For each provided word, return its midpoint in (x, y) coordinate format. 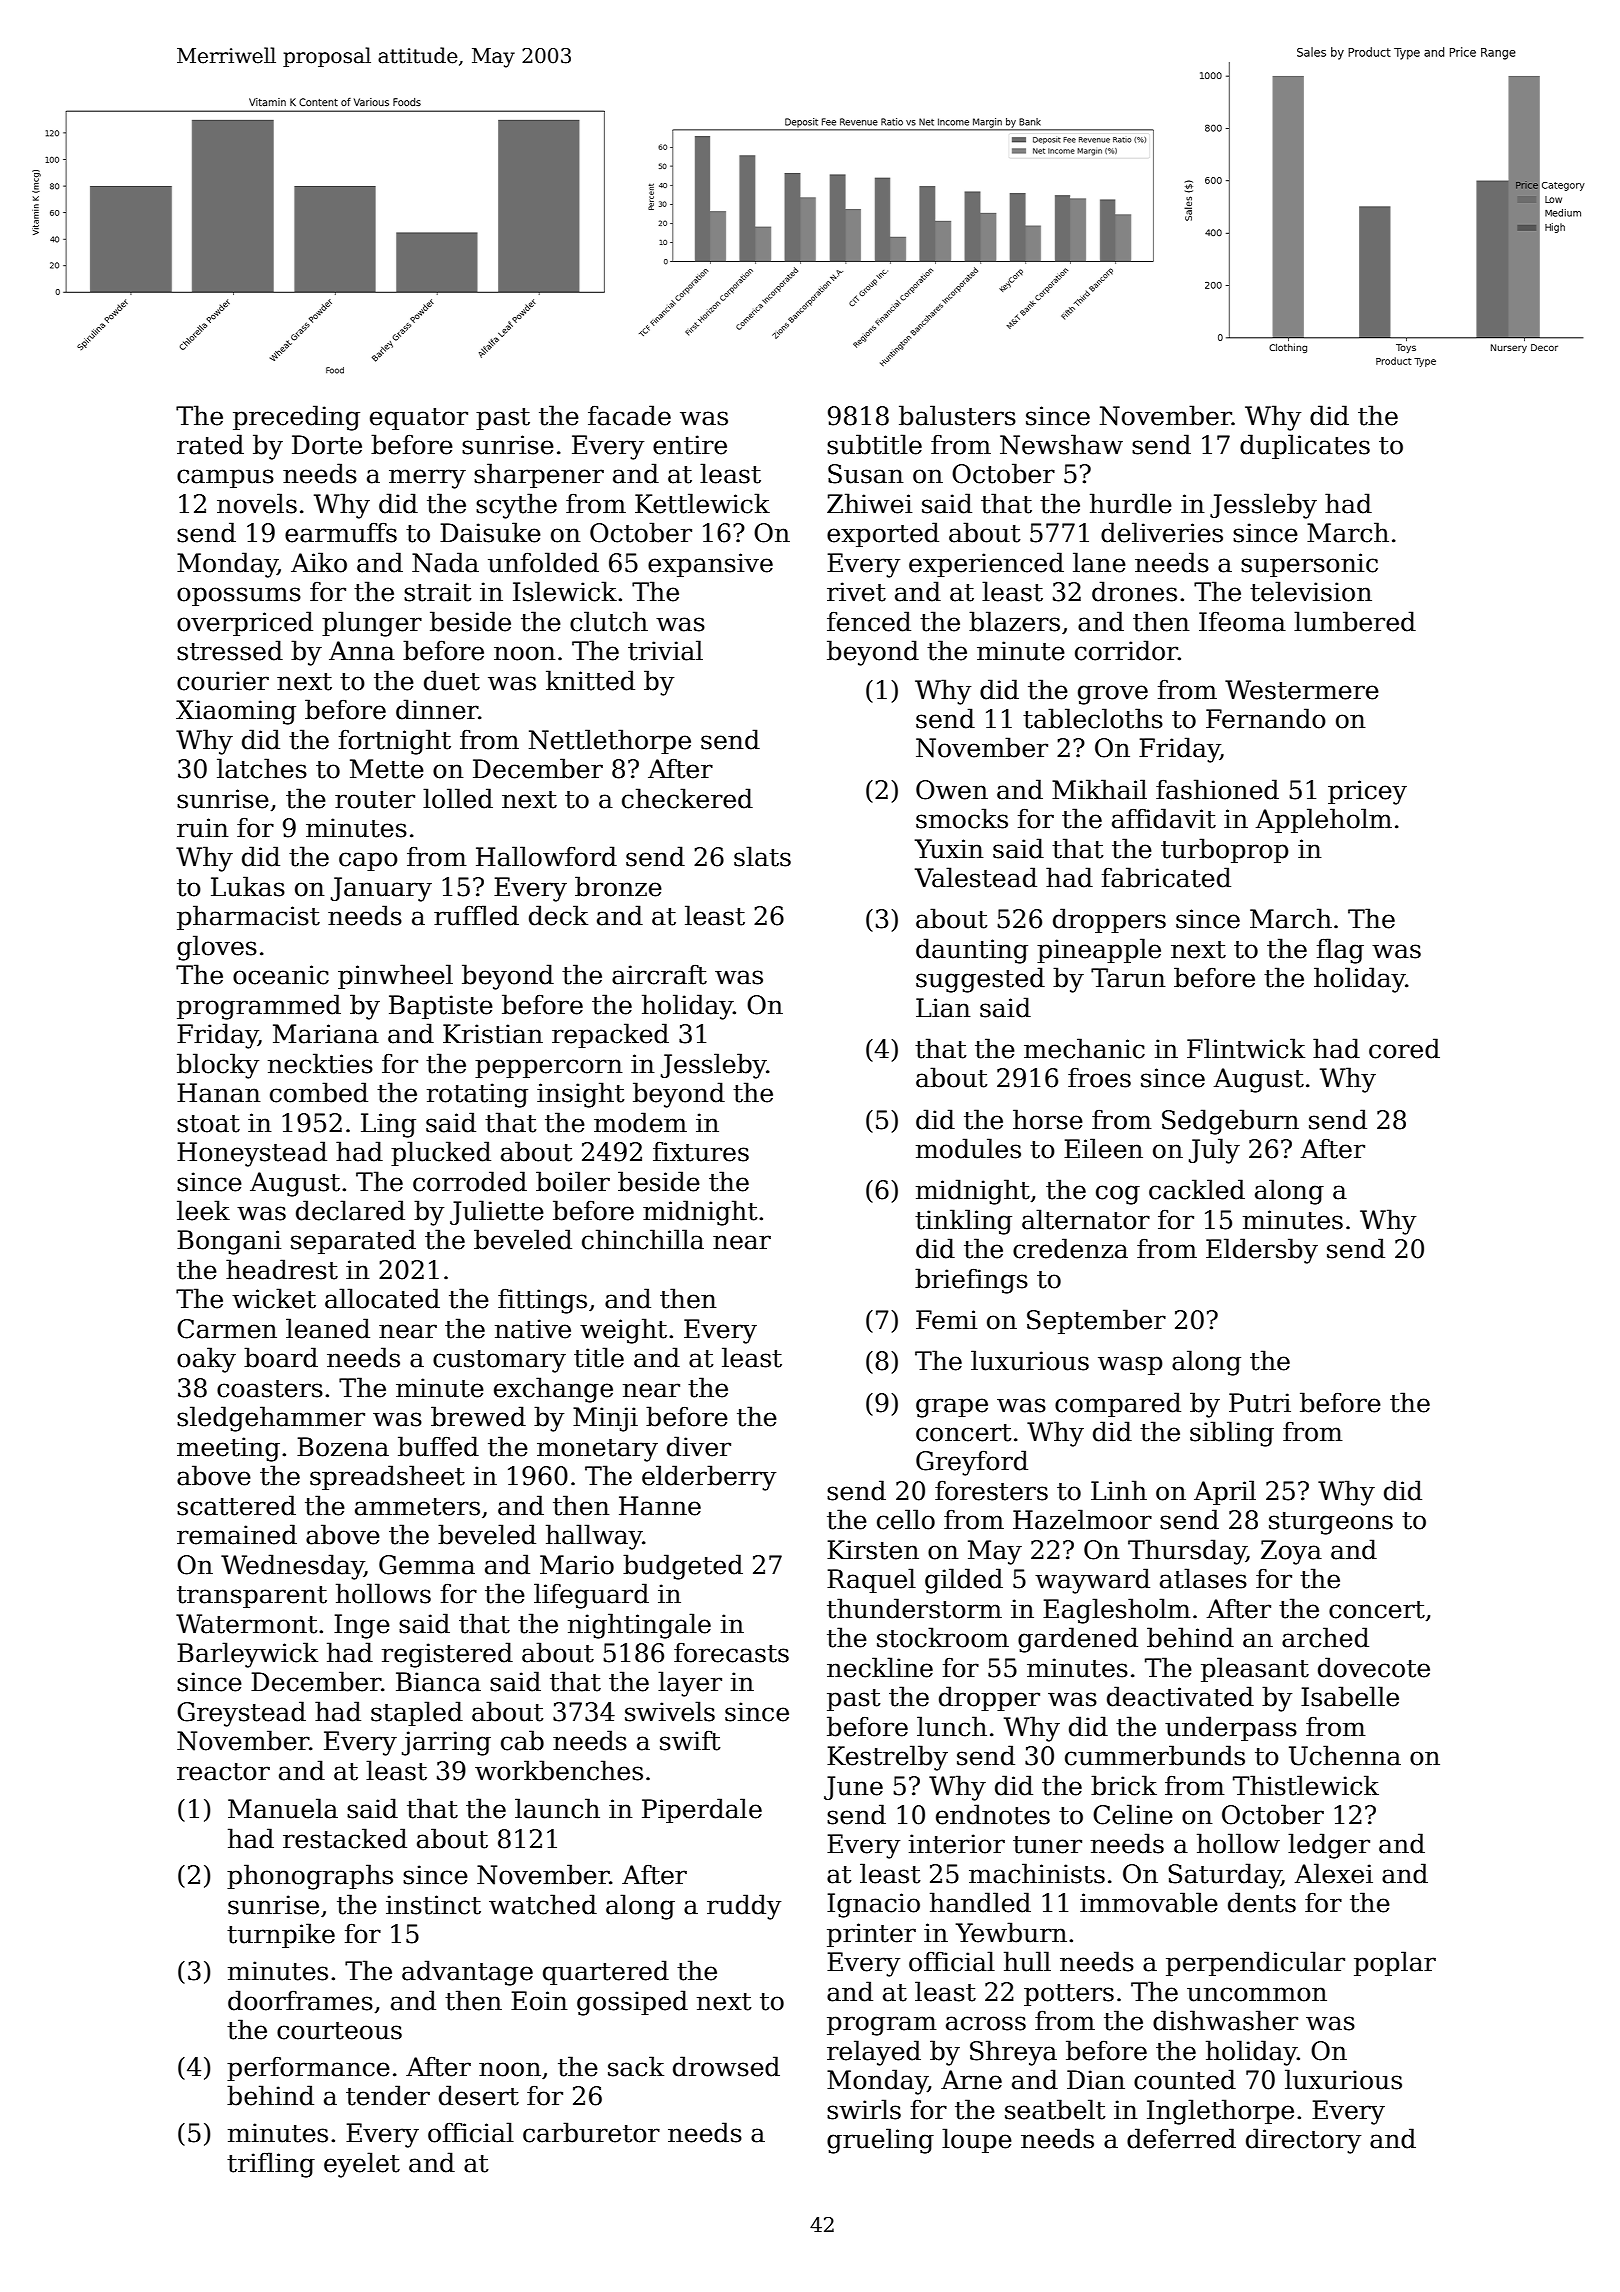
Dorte (327, 445)
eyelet (362, 2165)
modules (968, 1148)
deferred (1181, 2138)
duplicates (1305, 446)
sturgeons (1331, 1523)
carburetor (591, 2132)
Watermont (247, 1624)
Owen (952, 790)
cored (1404, 1048)
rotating (477, 1095)
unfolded (543, 562)
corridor (1126, 650)
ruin (203, 828)
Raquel (871, 1580)
